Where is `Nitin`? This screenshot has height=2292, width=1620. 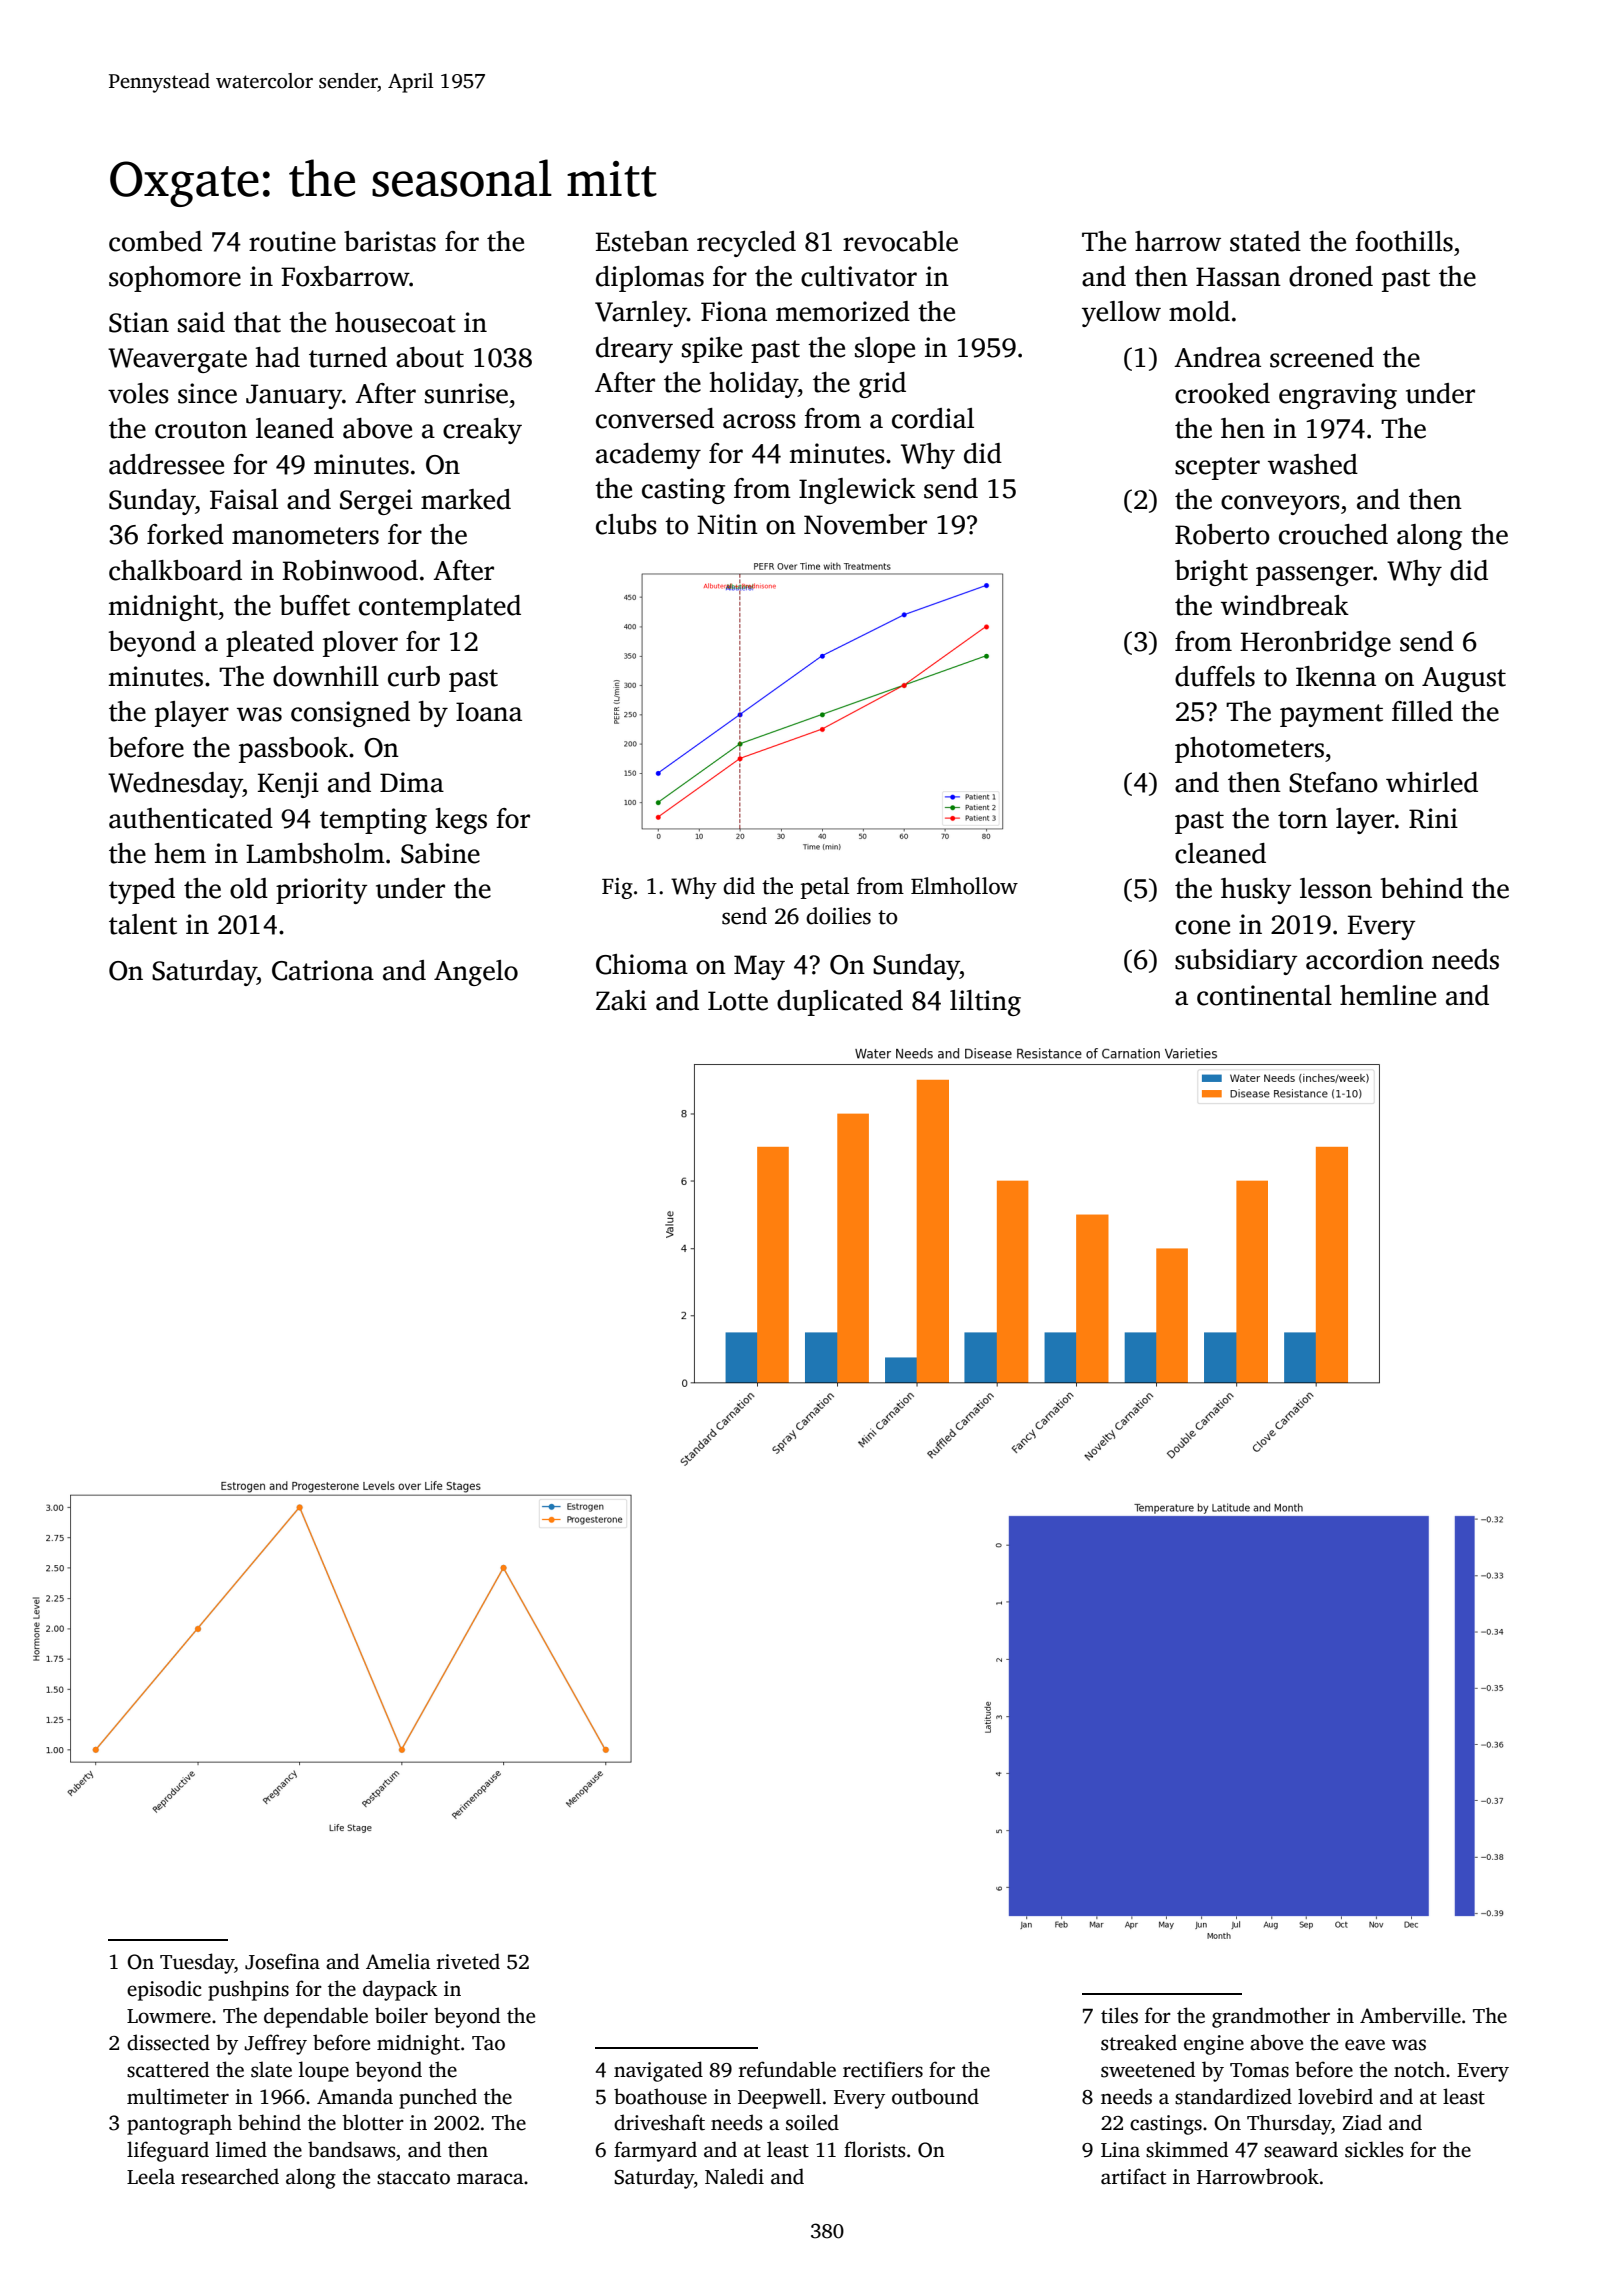 Nitin is located at coordinates (727, 524).
